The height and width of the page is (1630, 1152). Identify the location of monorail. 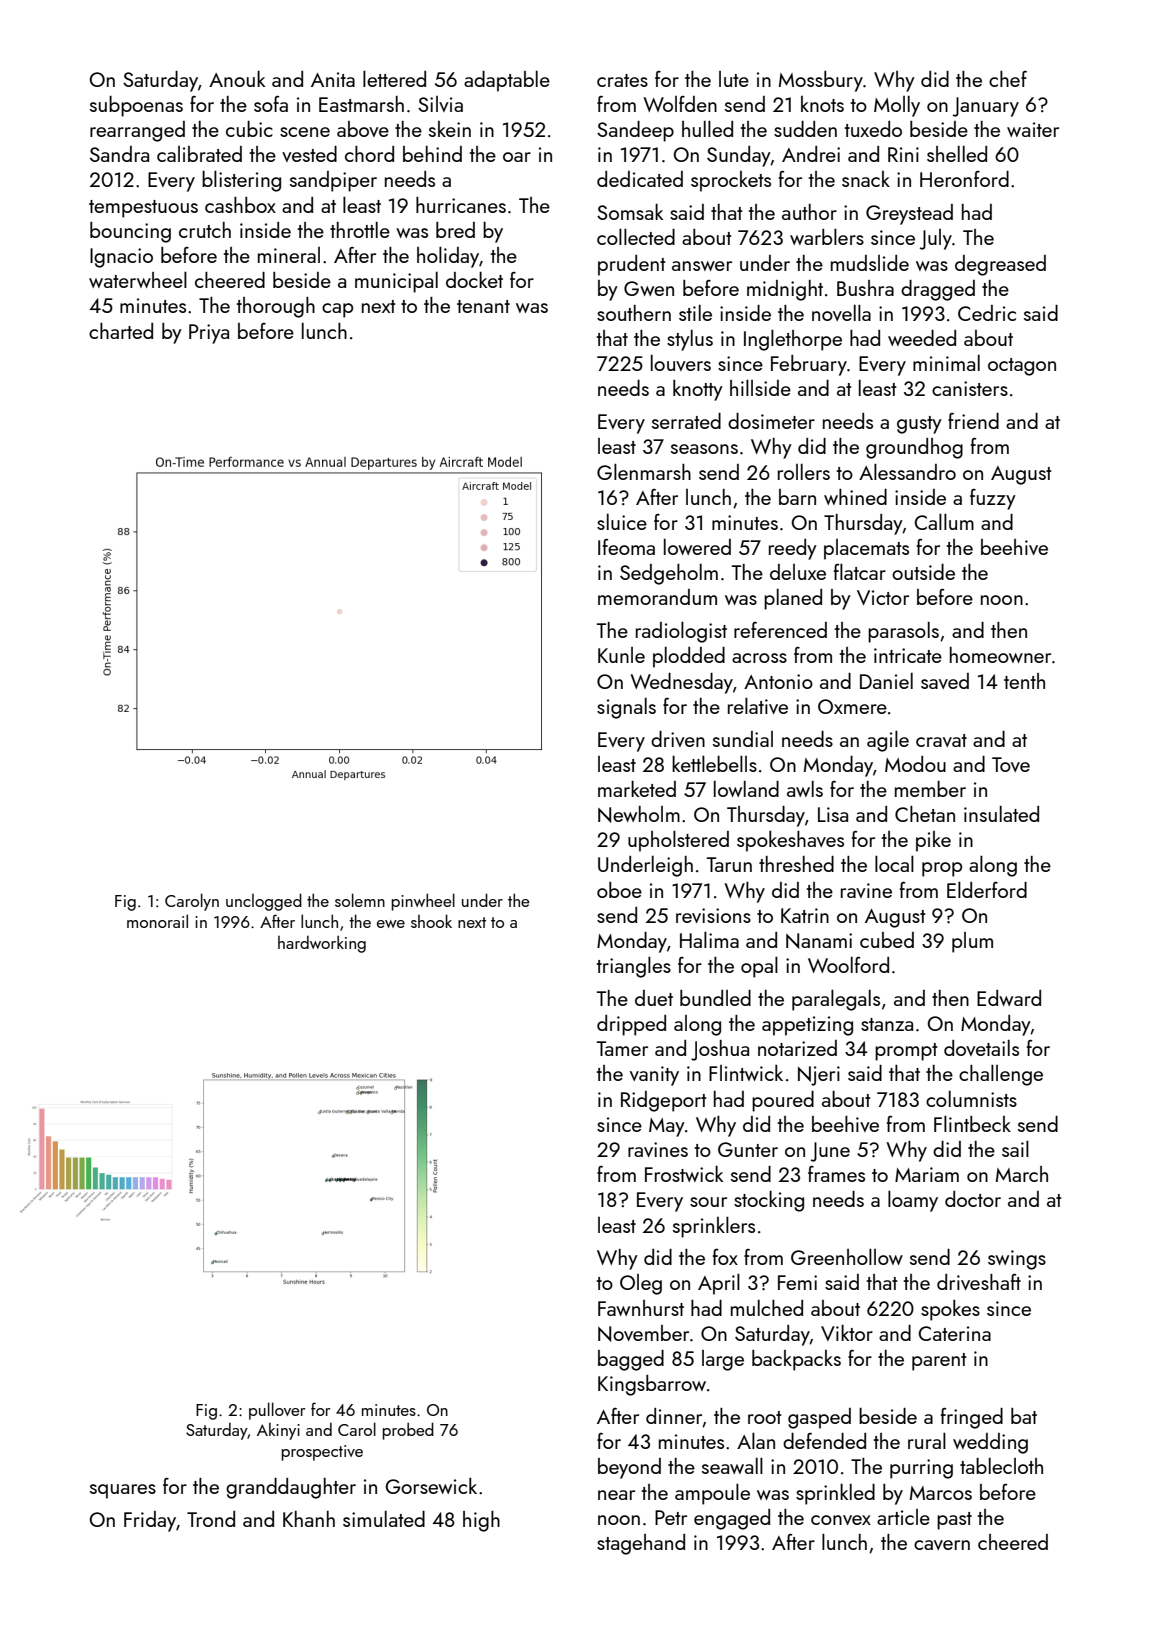
(157, 921).
